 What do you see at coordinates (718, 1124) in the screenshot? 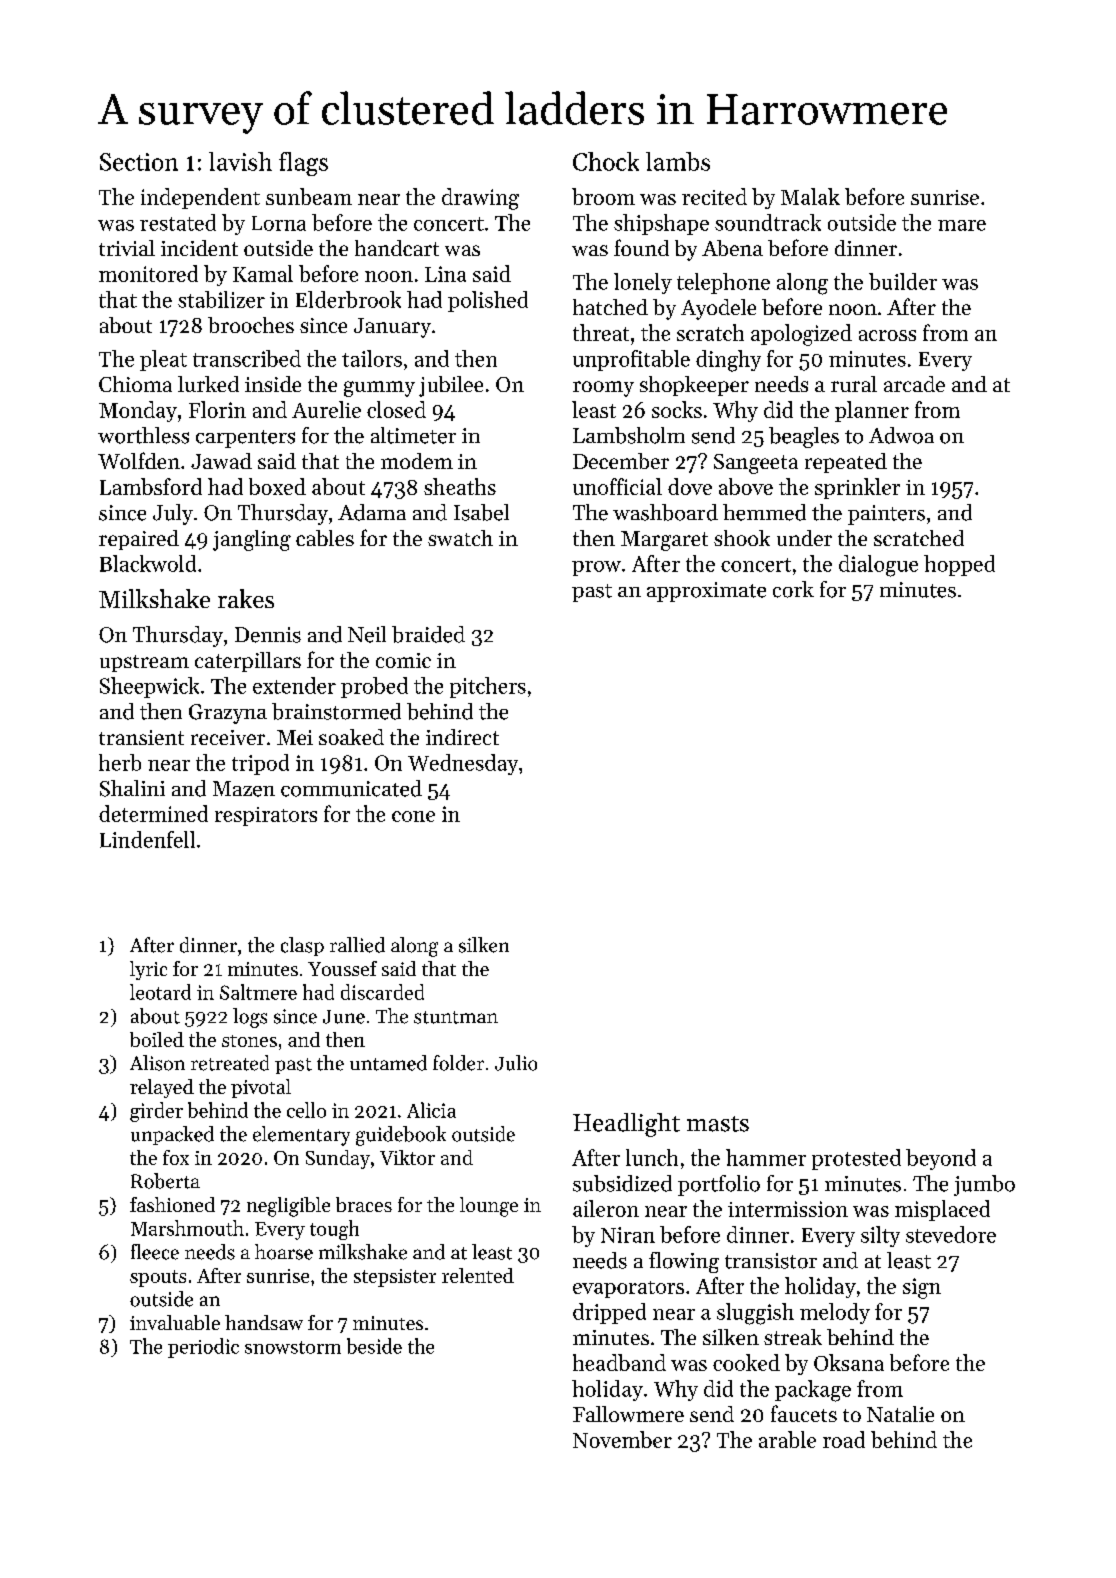
I see `masts` at bounding box center [718, 1124].
